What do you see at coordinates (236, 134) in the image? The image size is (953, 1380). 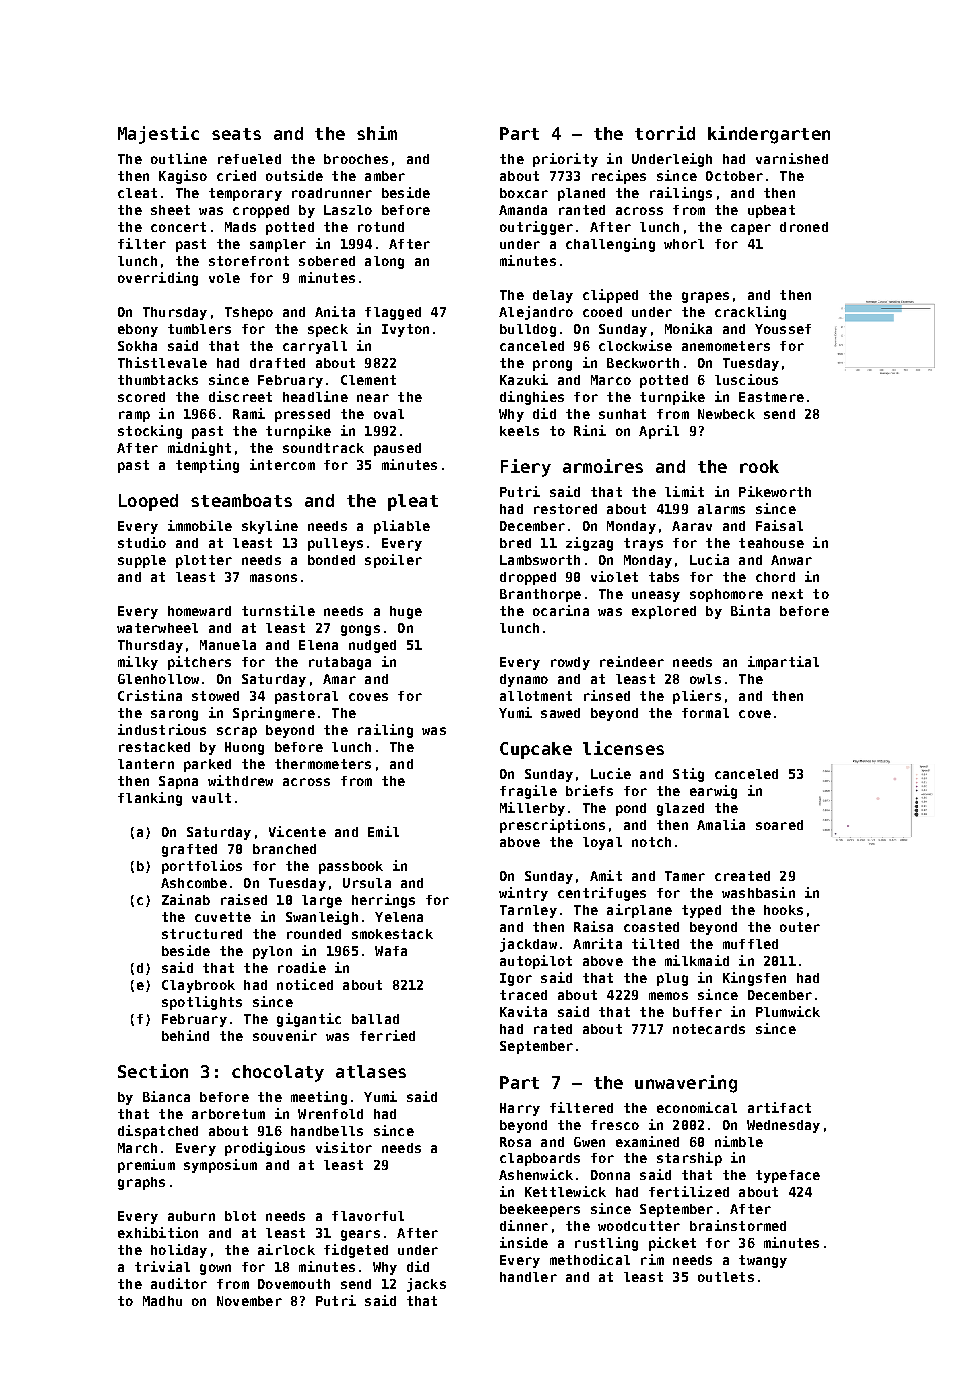 I see `seats` at bounding box center [236, 134].
